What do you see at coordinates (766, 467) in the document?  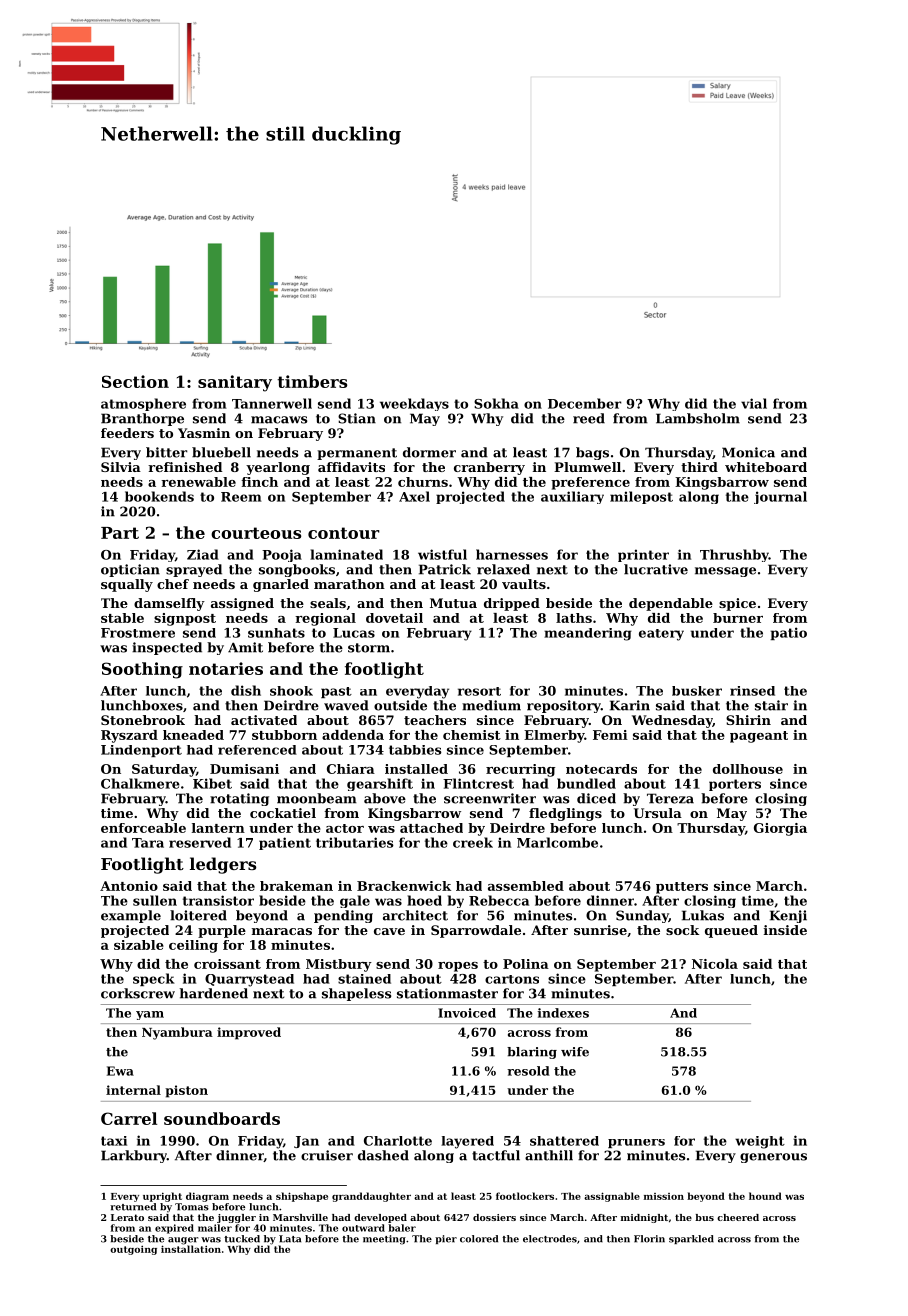 I see `whiteboard` at bounding box center [766, 467].
